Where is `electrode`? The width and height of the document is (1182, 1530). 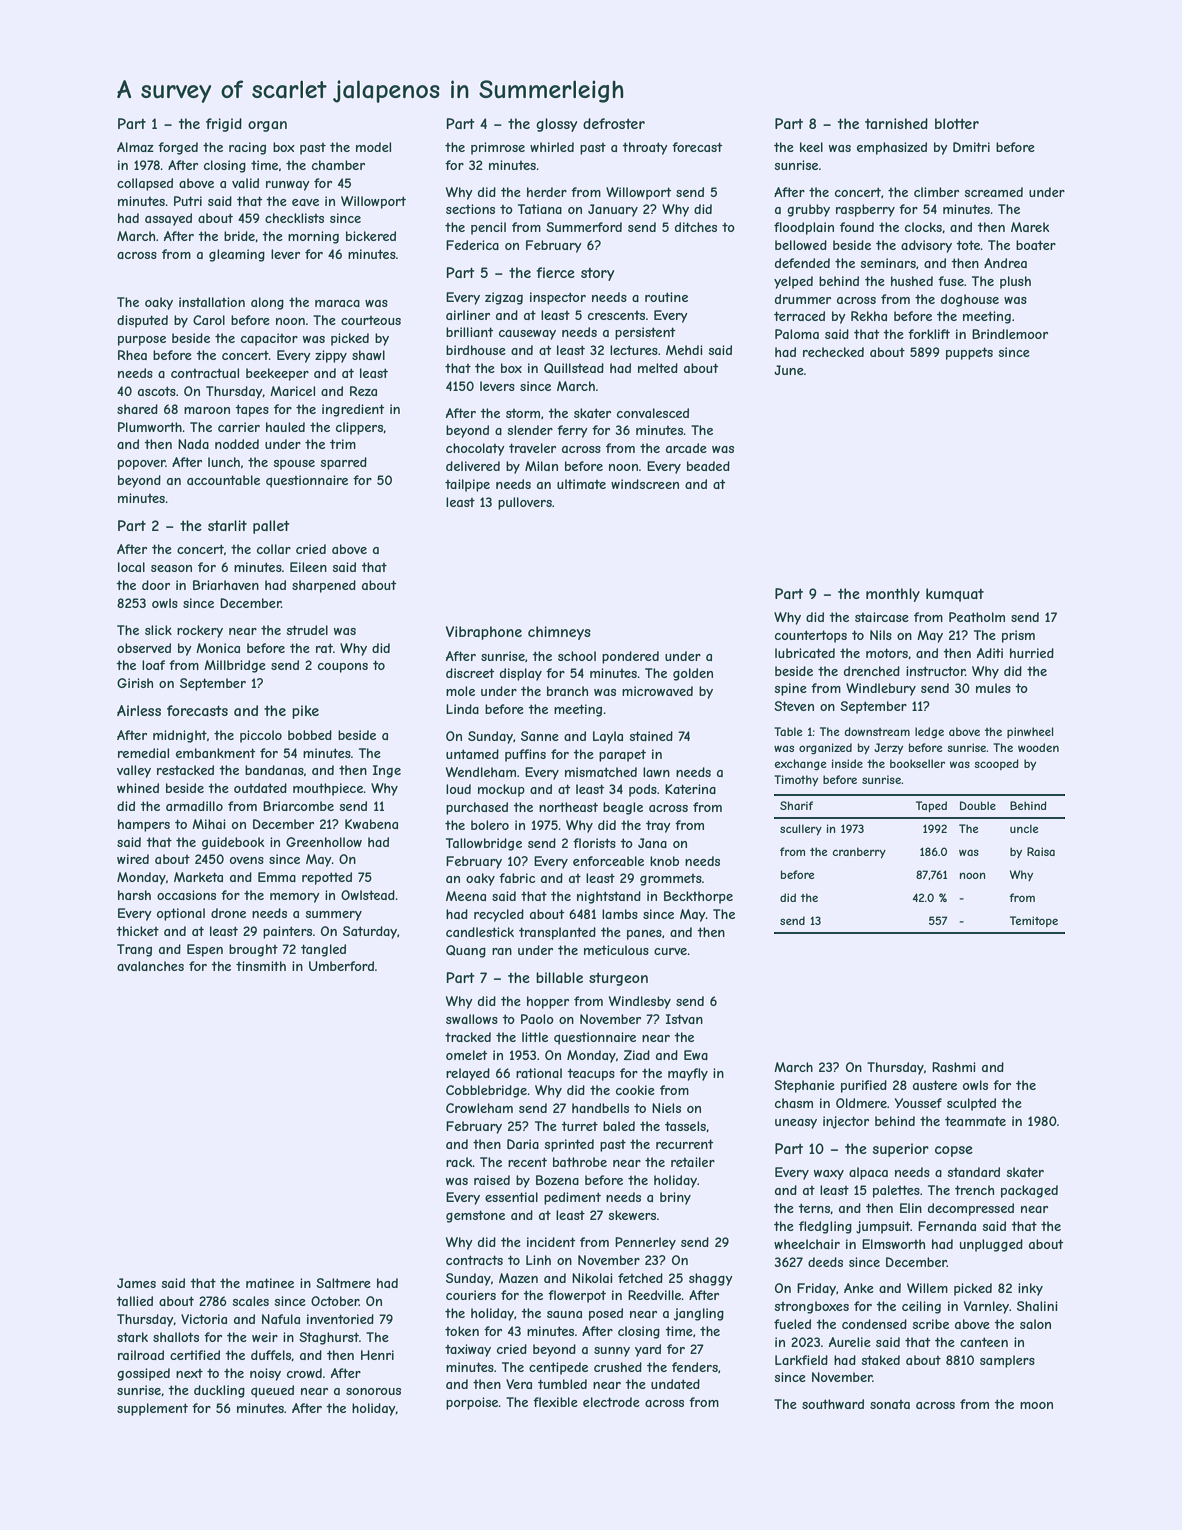
electrode is located at coordinates (611, 1402).
